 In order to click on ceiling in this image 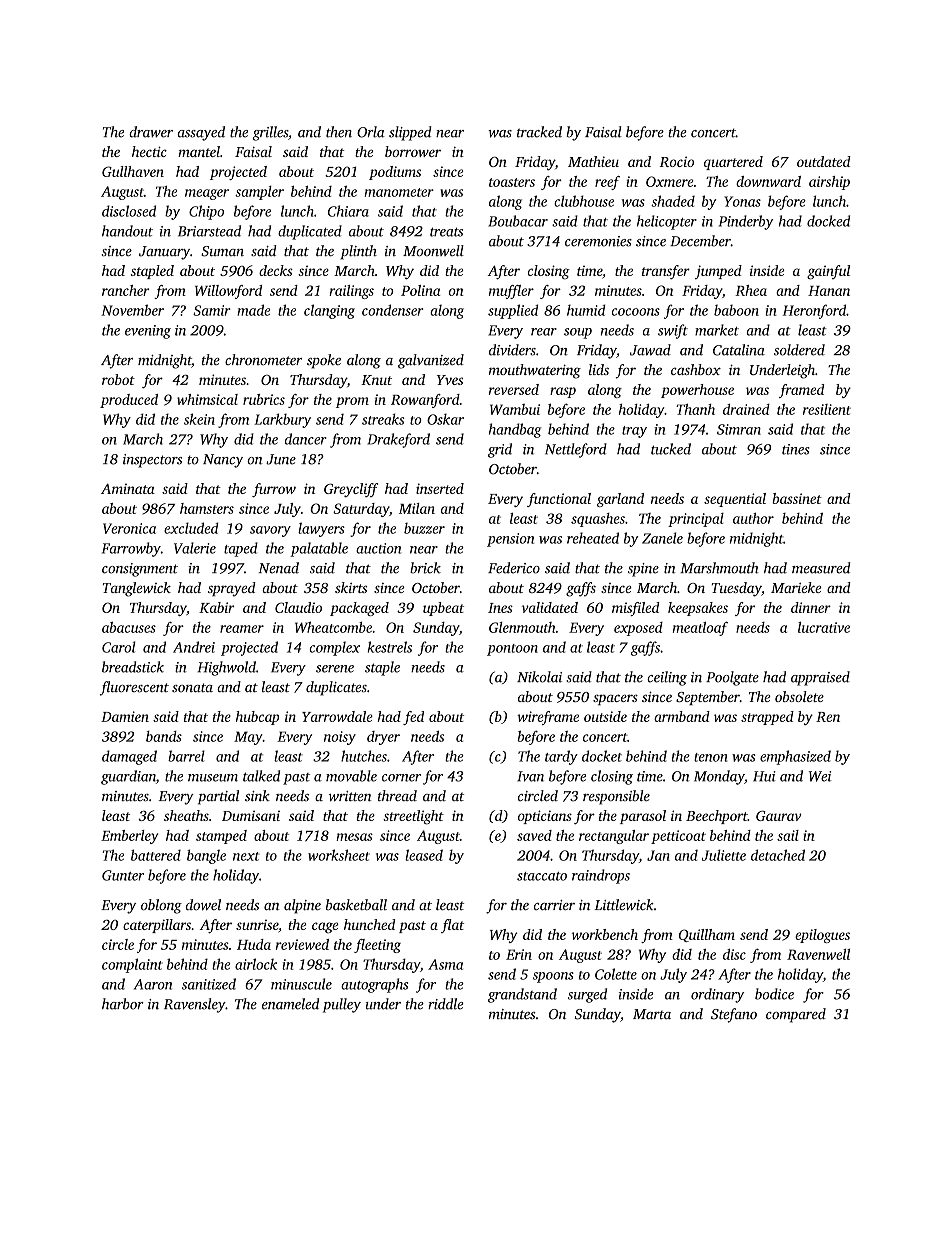, I will do `click(667, 678)`.
